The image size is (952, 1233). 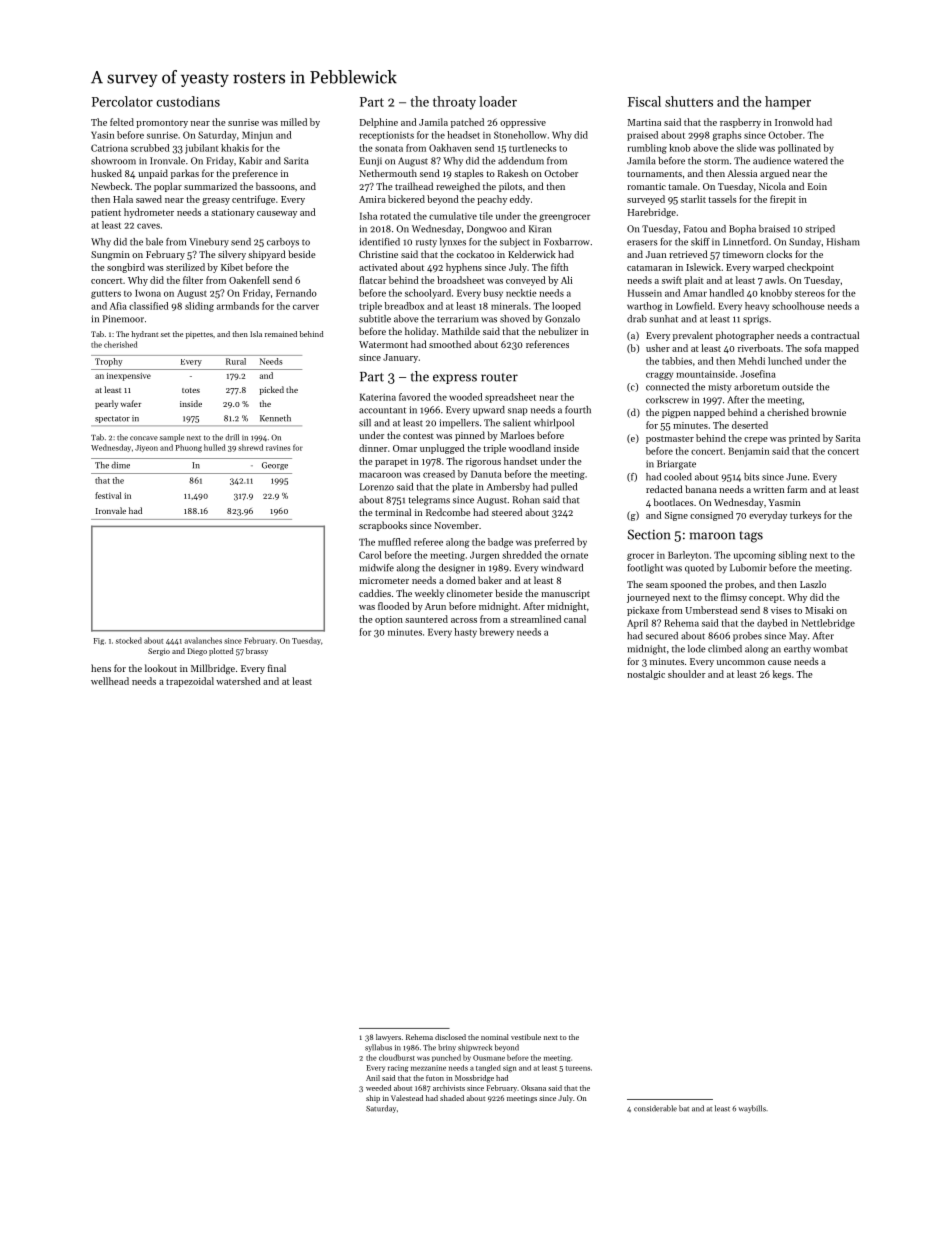 I want to click on waybills, so click(x=752, y=1109).
